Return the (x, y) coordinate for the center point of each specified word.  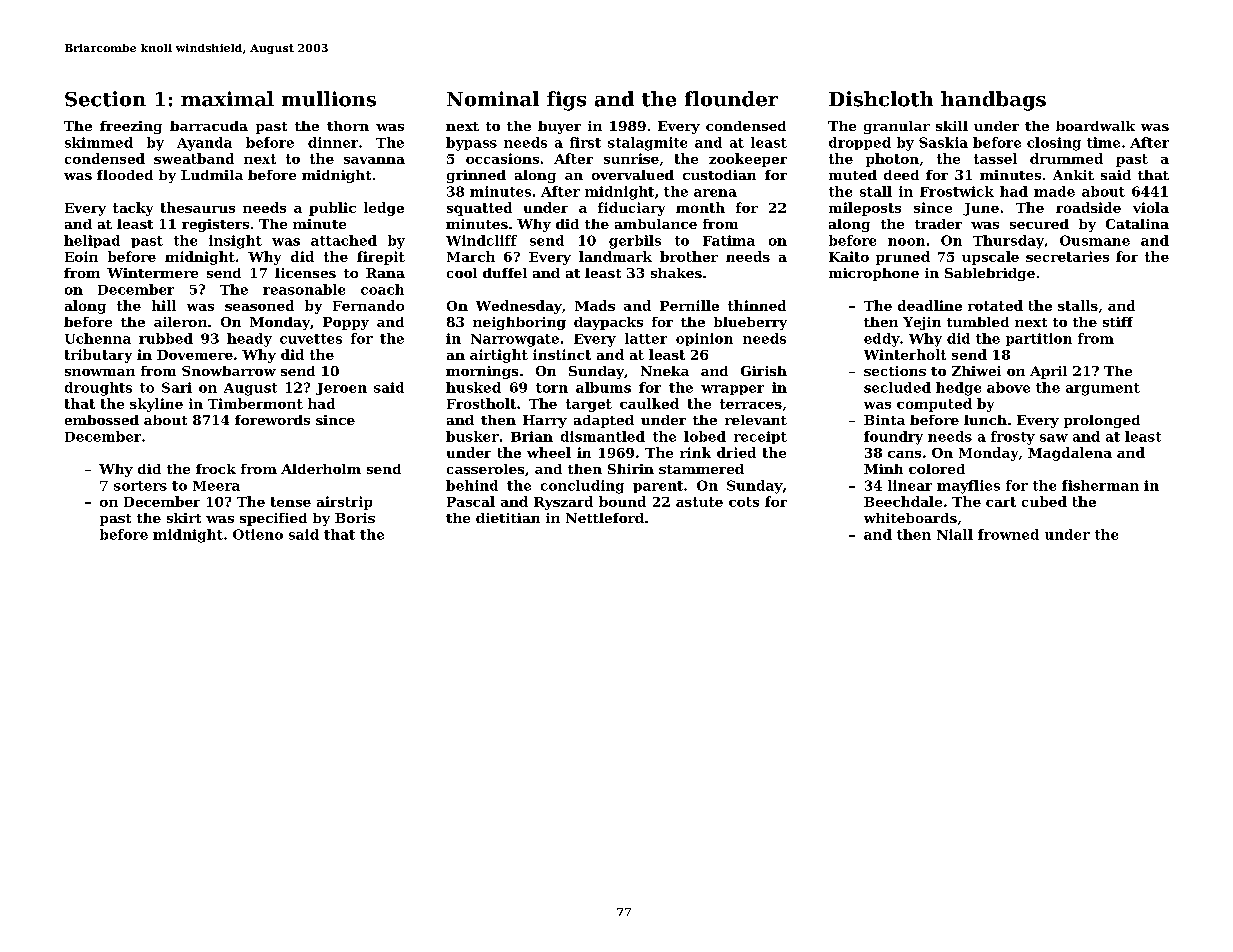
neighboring (519, 323)
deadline (930, 305)
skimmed (99, 142)
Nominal (493, 99)
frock (216, 469)
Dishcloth (881, 99)
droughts (98, 389)
